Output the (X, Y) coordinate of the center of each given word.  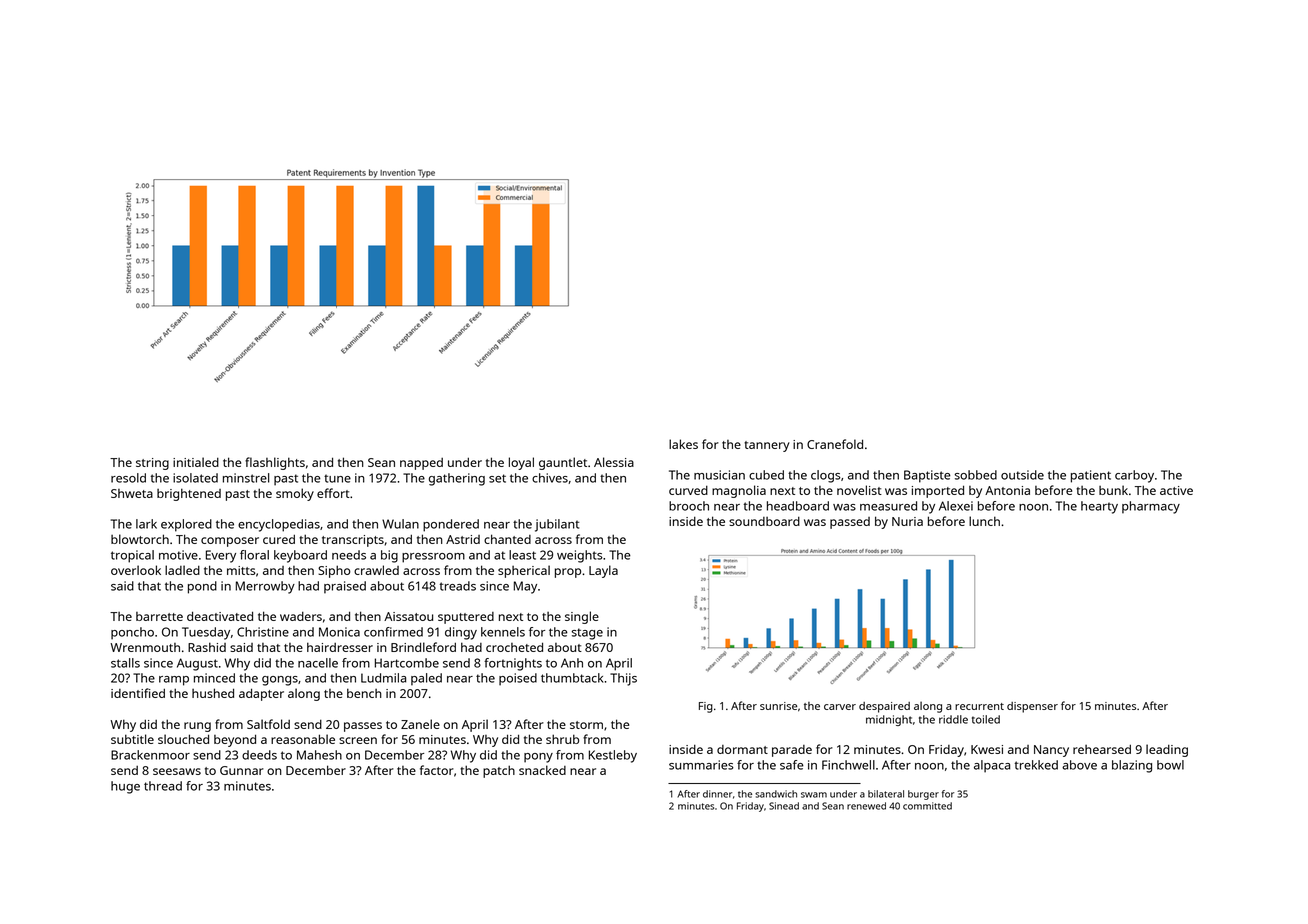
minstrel (246, 478)
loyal (521, 463)
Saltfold (268, 724)
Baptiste (927, 476)
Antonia (1007, 490)
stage (587, 634)
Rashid (207, 647)
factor (437, 770)
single (582, 617)
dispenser (1032, 707)
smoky (295, 494)
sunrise (778, 706)
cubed (766, 475)
